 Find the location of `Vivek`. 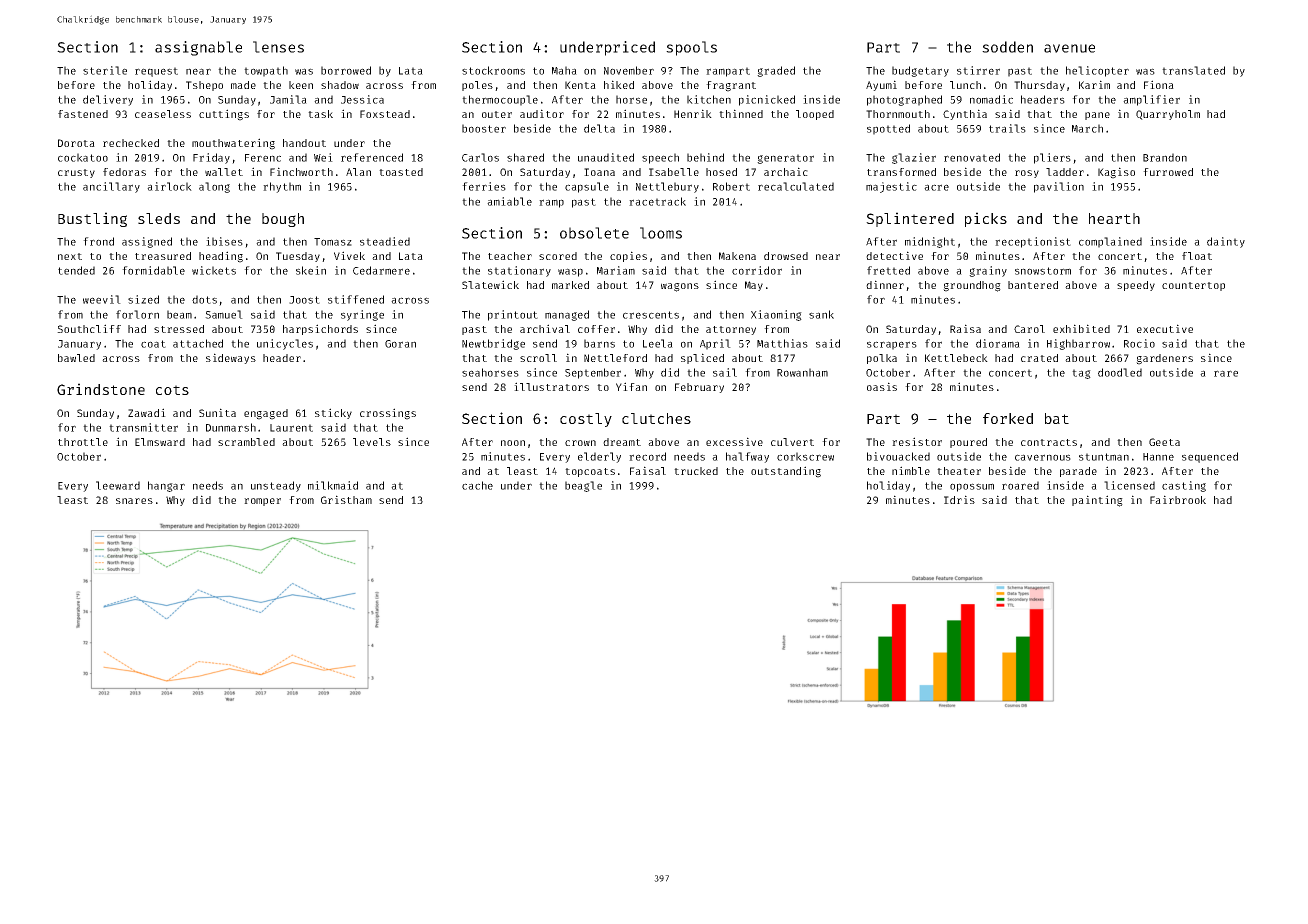

Vivek is located at coordinates (349, 255).
